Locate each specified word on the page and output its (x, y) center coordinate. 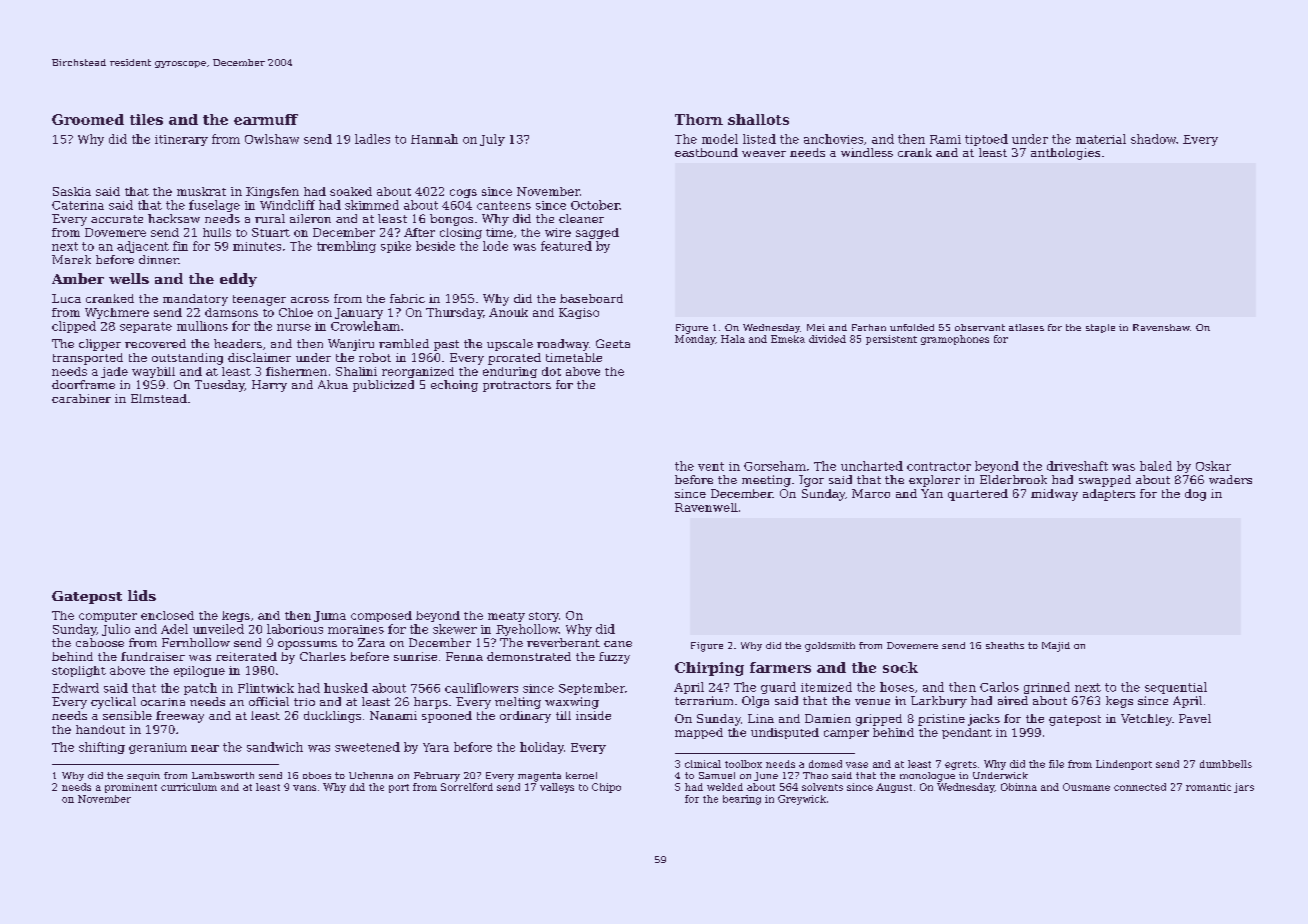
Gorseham (775, 466)
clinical (703, 764)
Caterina (78, 205)
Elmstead (159, 398)
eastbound (706, 152)
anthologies (1065, 154)
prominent (131, 788)
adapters (1109, 495)
